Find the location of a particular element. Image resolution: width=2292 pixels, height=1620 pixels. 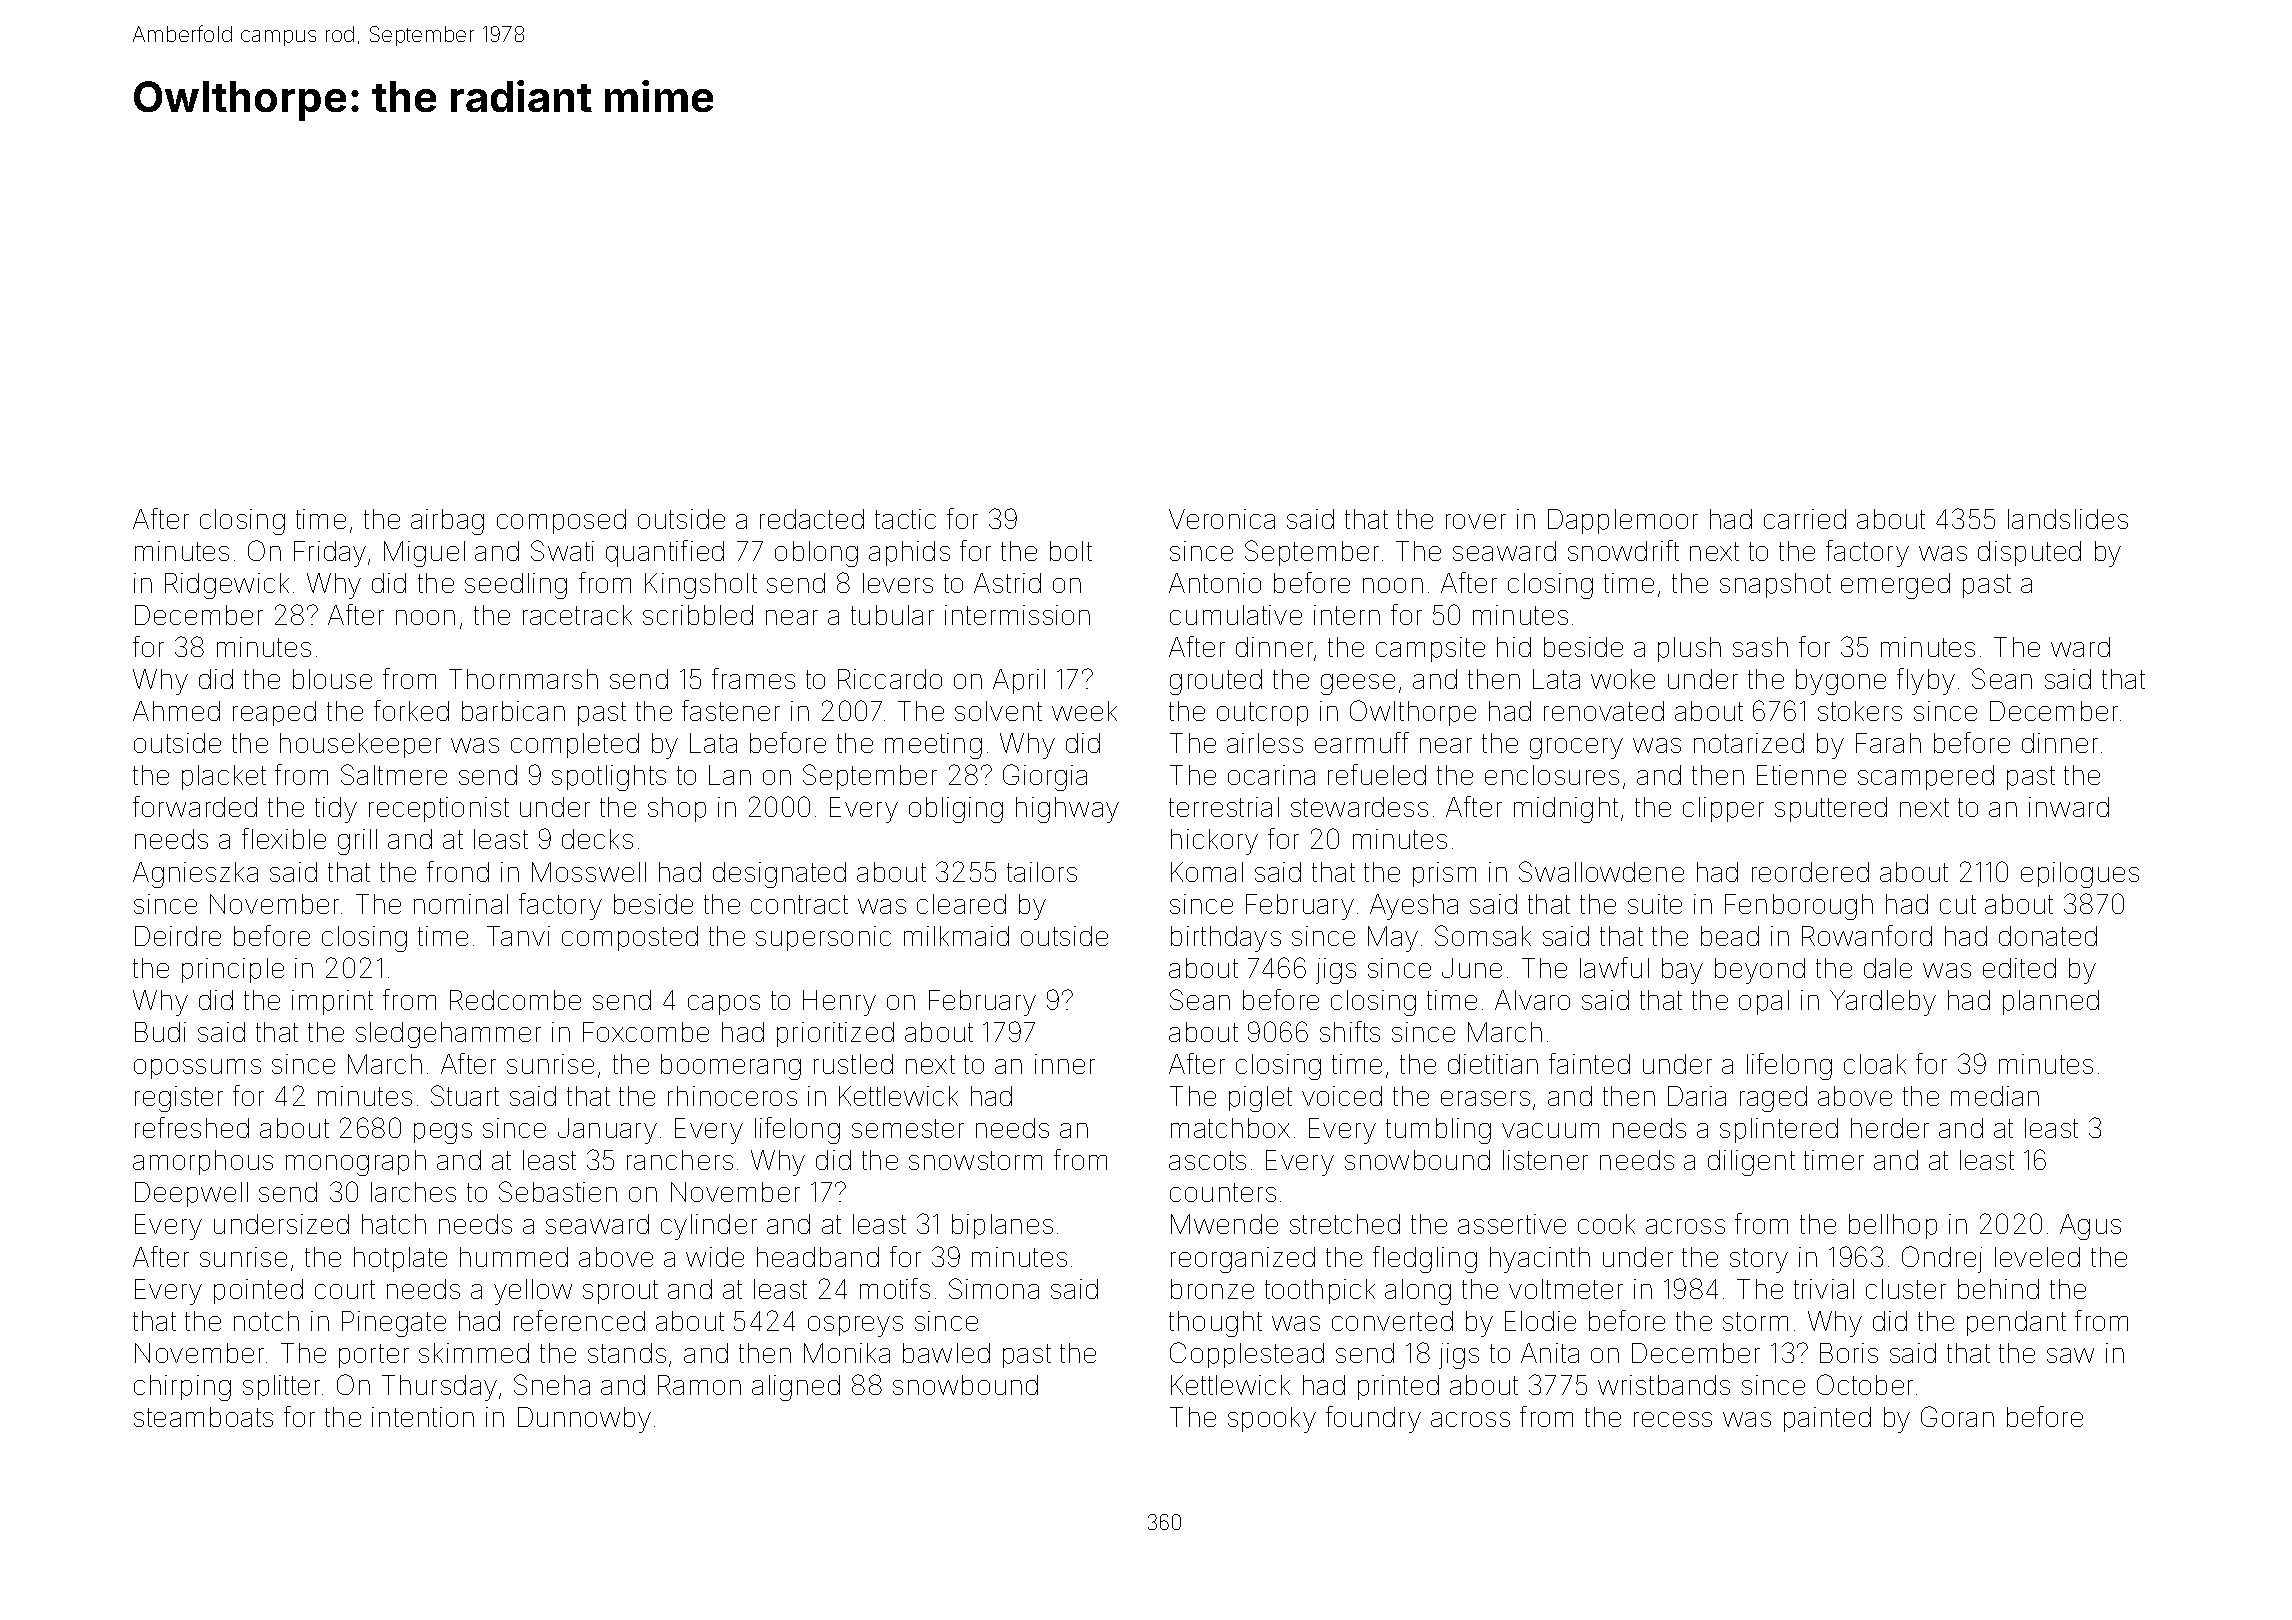

Henry is located at coordinates (839, 1003).
